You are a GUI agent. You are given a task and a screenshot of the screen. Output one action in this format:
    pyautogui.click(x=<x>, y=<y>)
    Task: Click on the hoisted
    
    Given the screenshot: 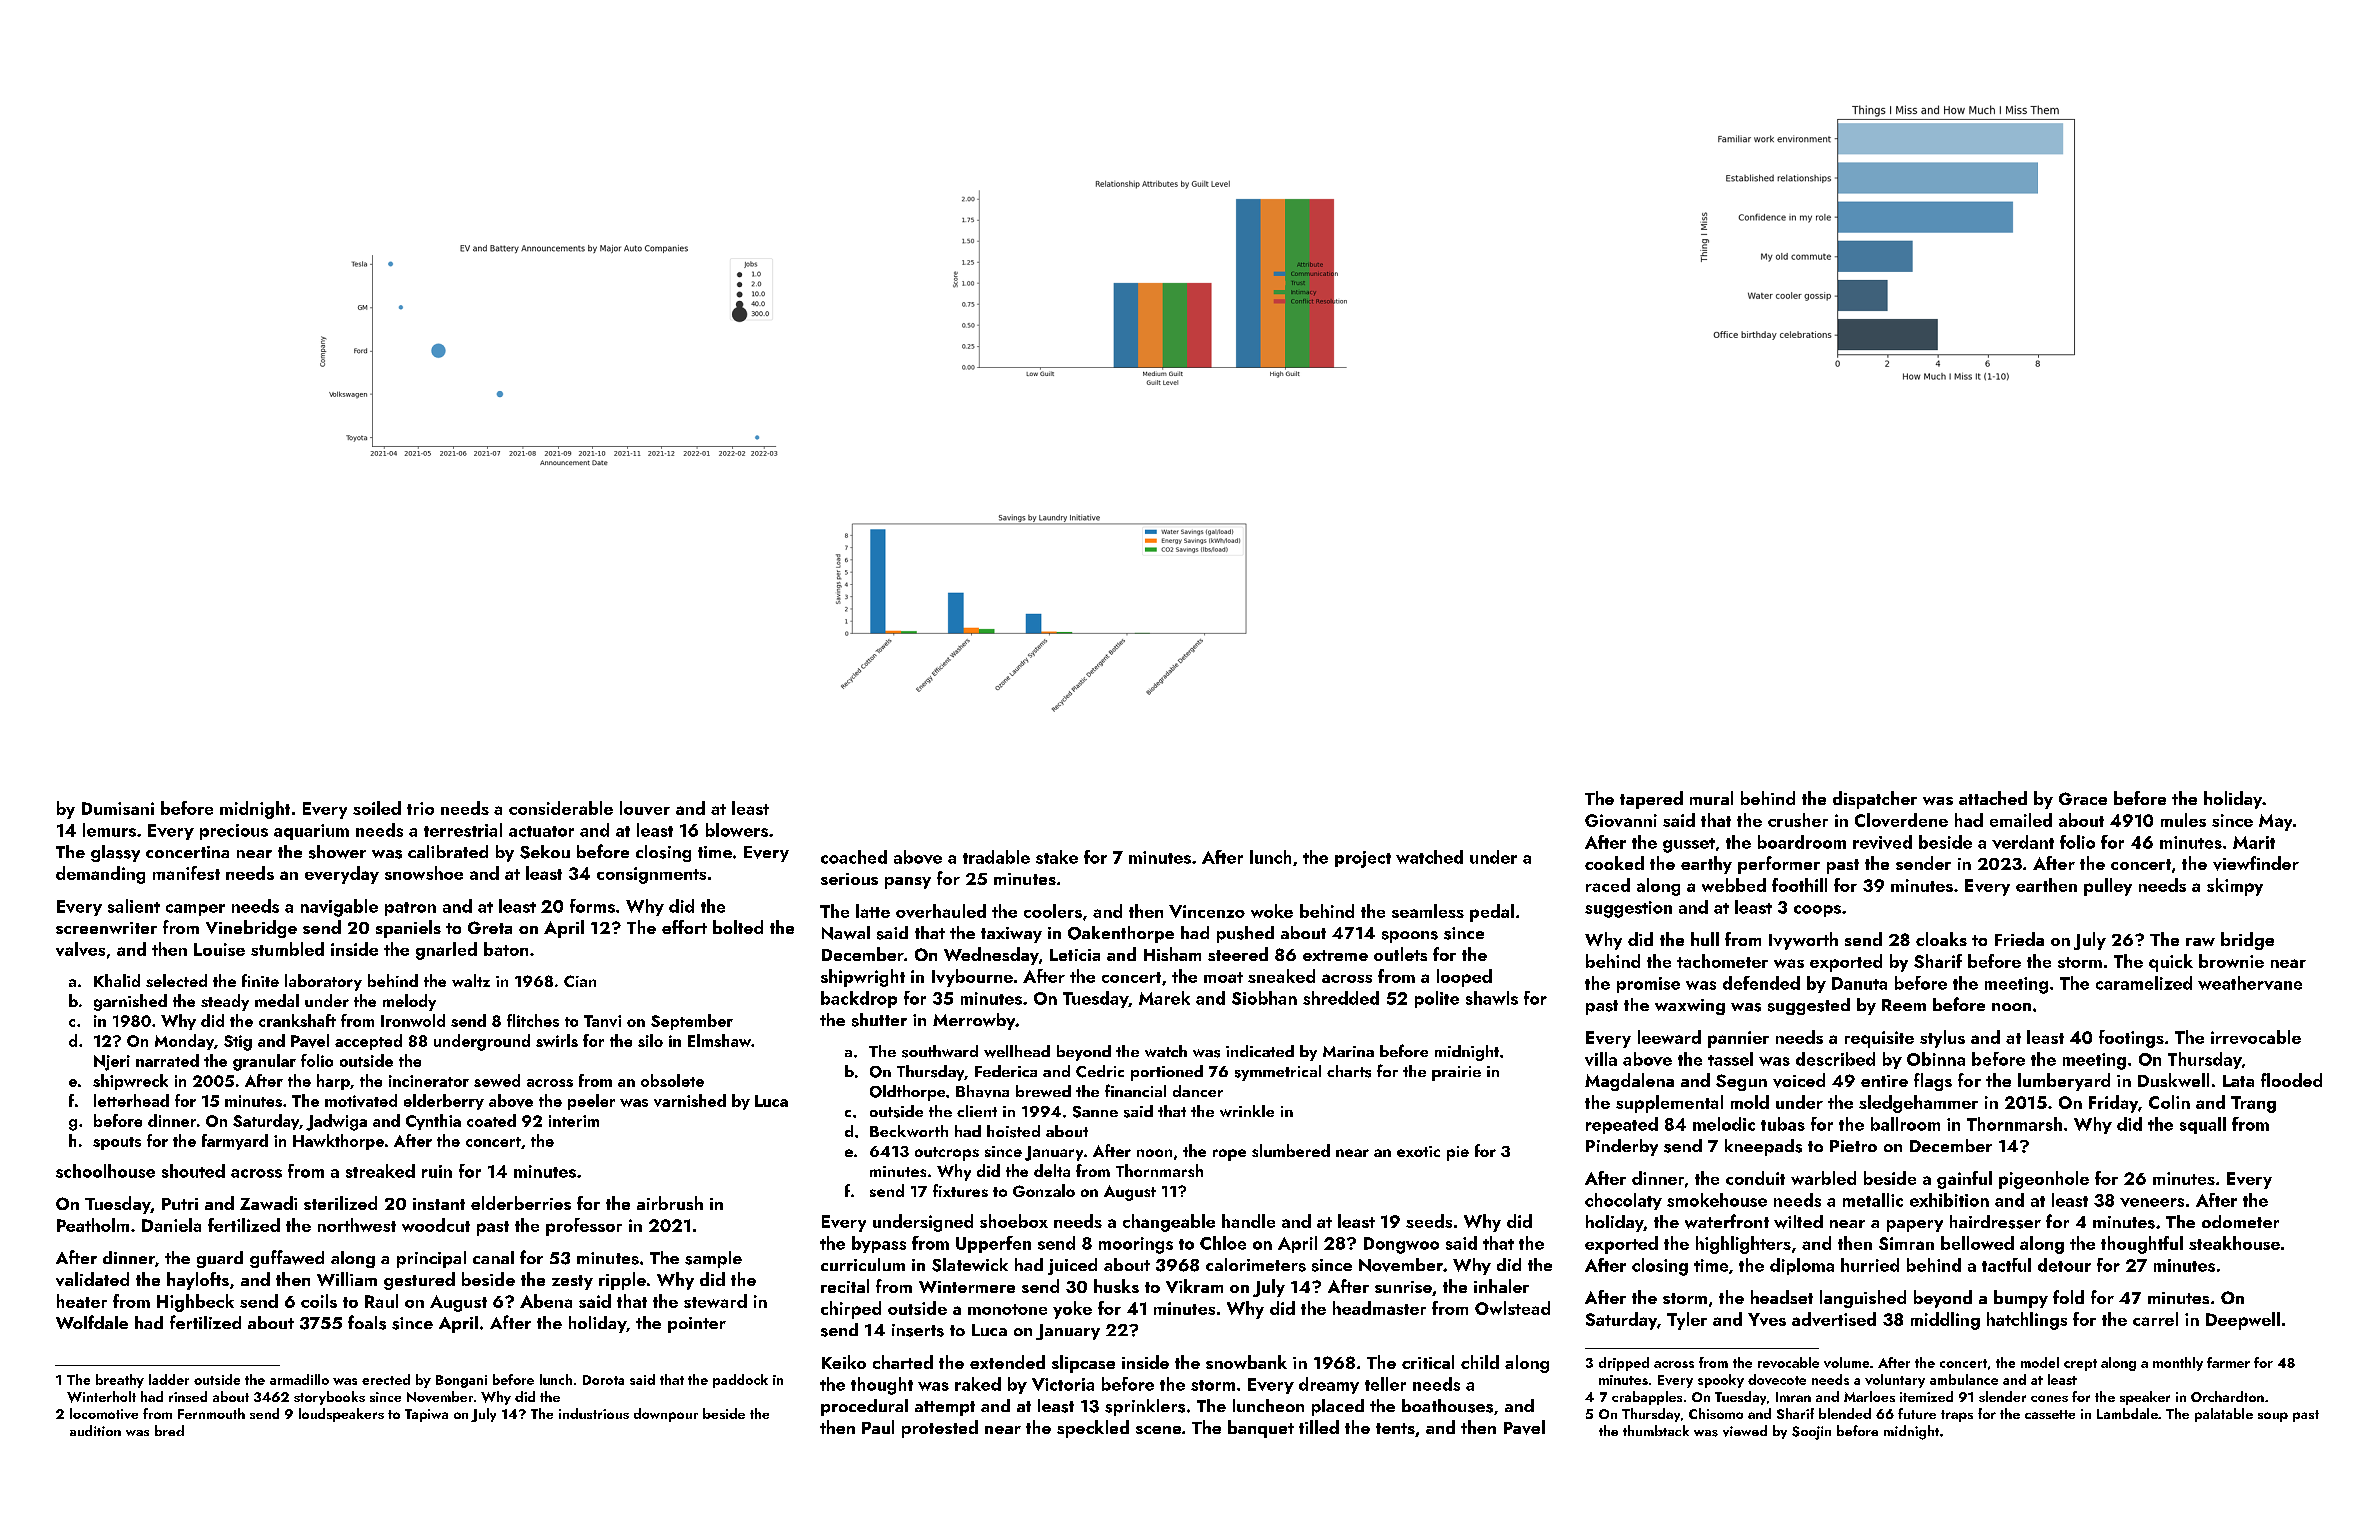 What is the action you would take?
    pyautogui.click(x=1013, y=1131)
